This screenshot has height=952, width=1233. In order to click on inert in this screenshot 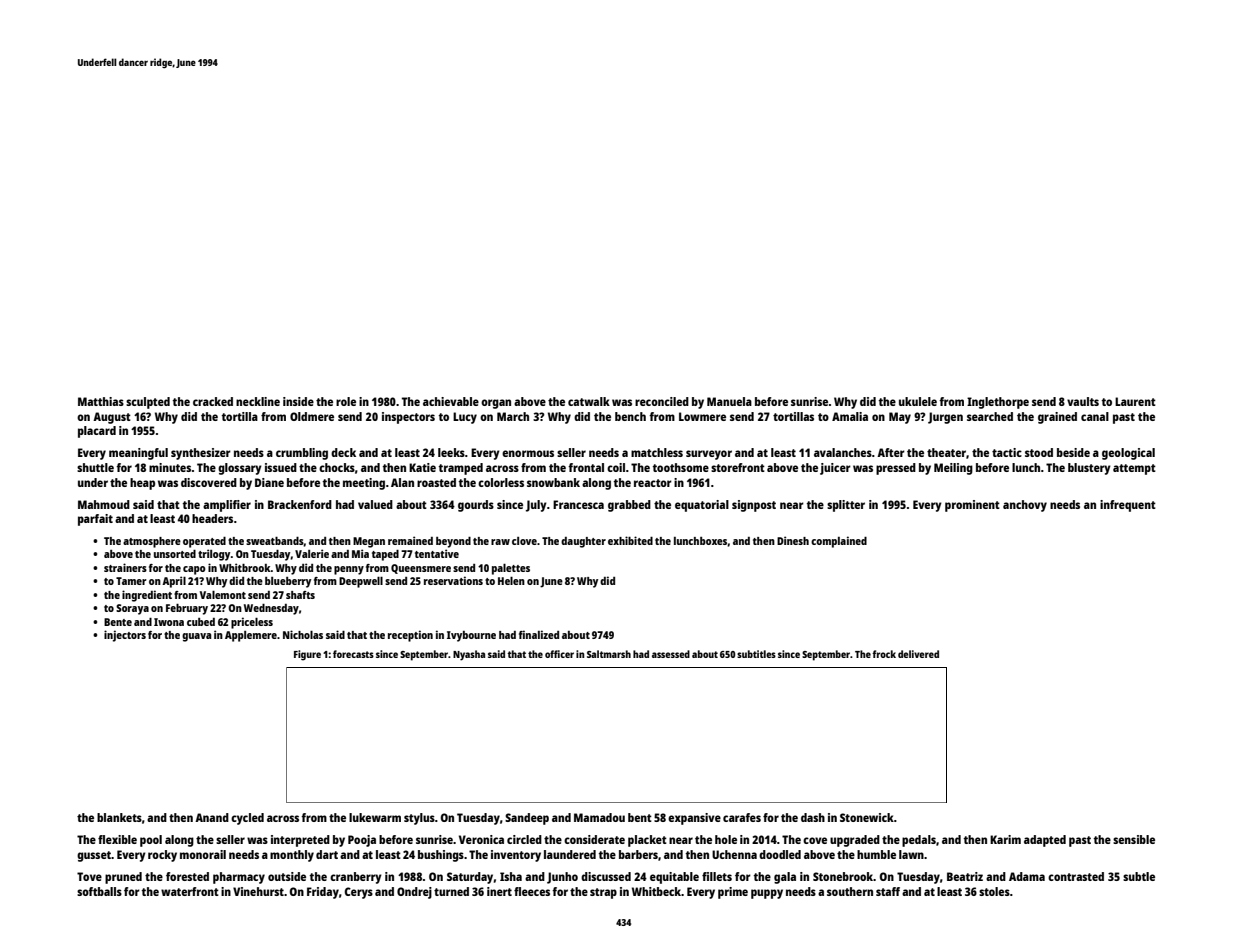, I will do `click(499, 891)`.
